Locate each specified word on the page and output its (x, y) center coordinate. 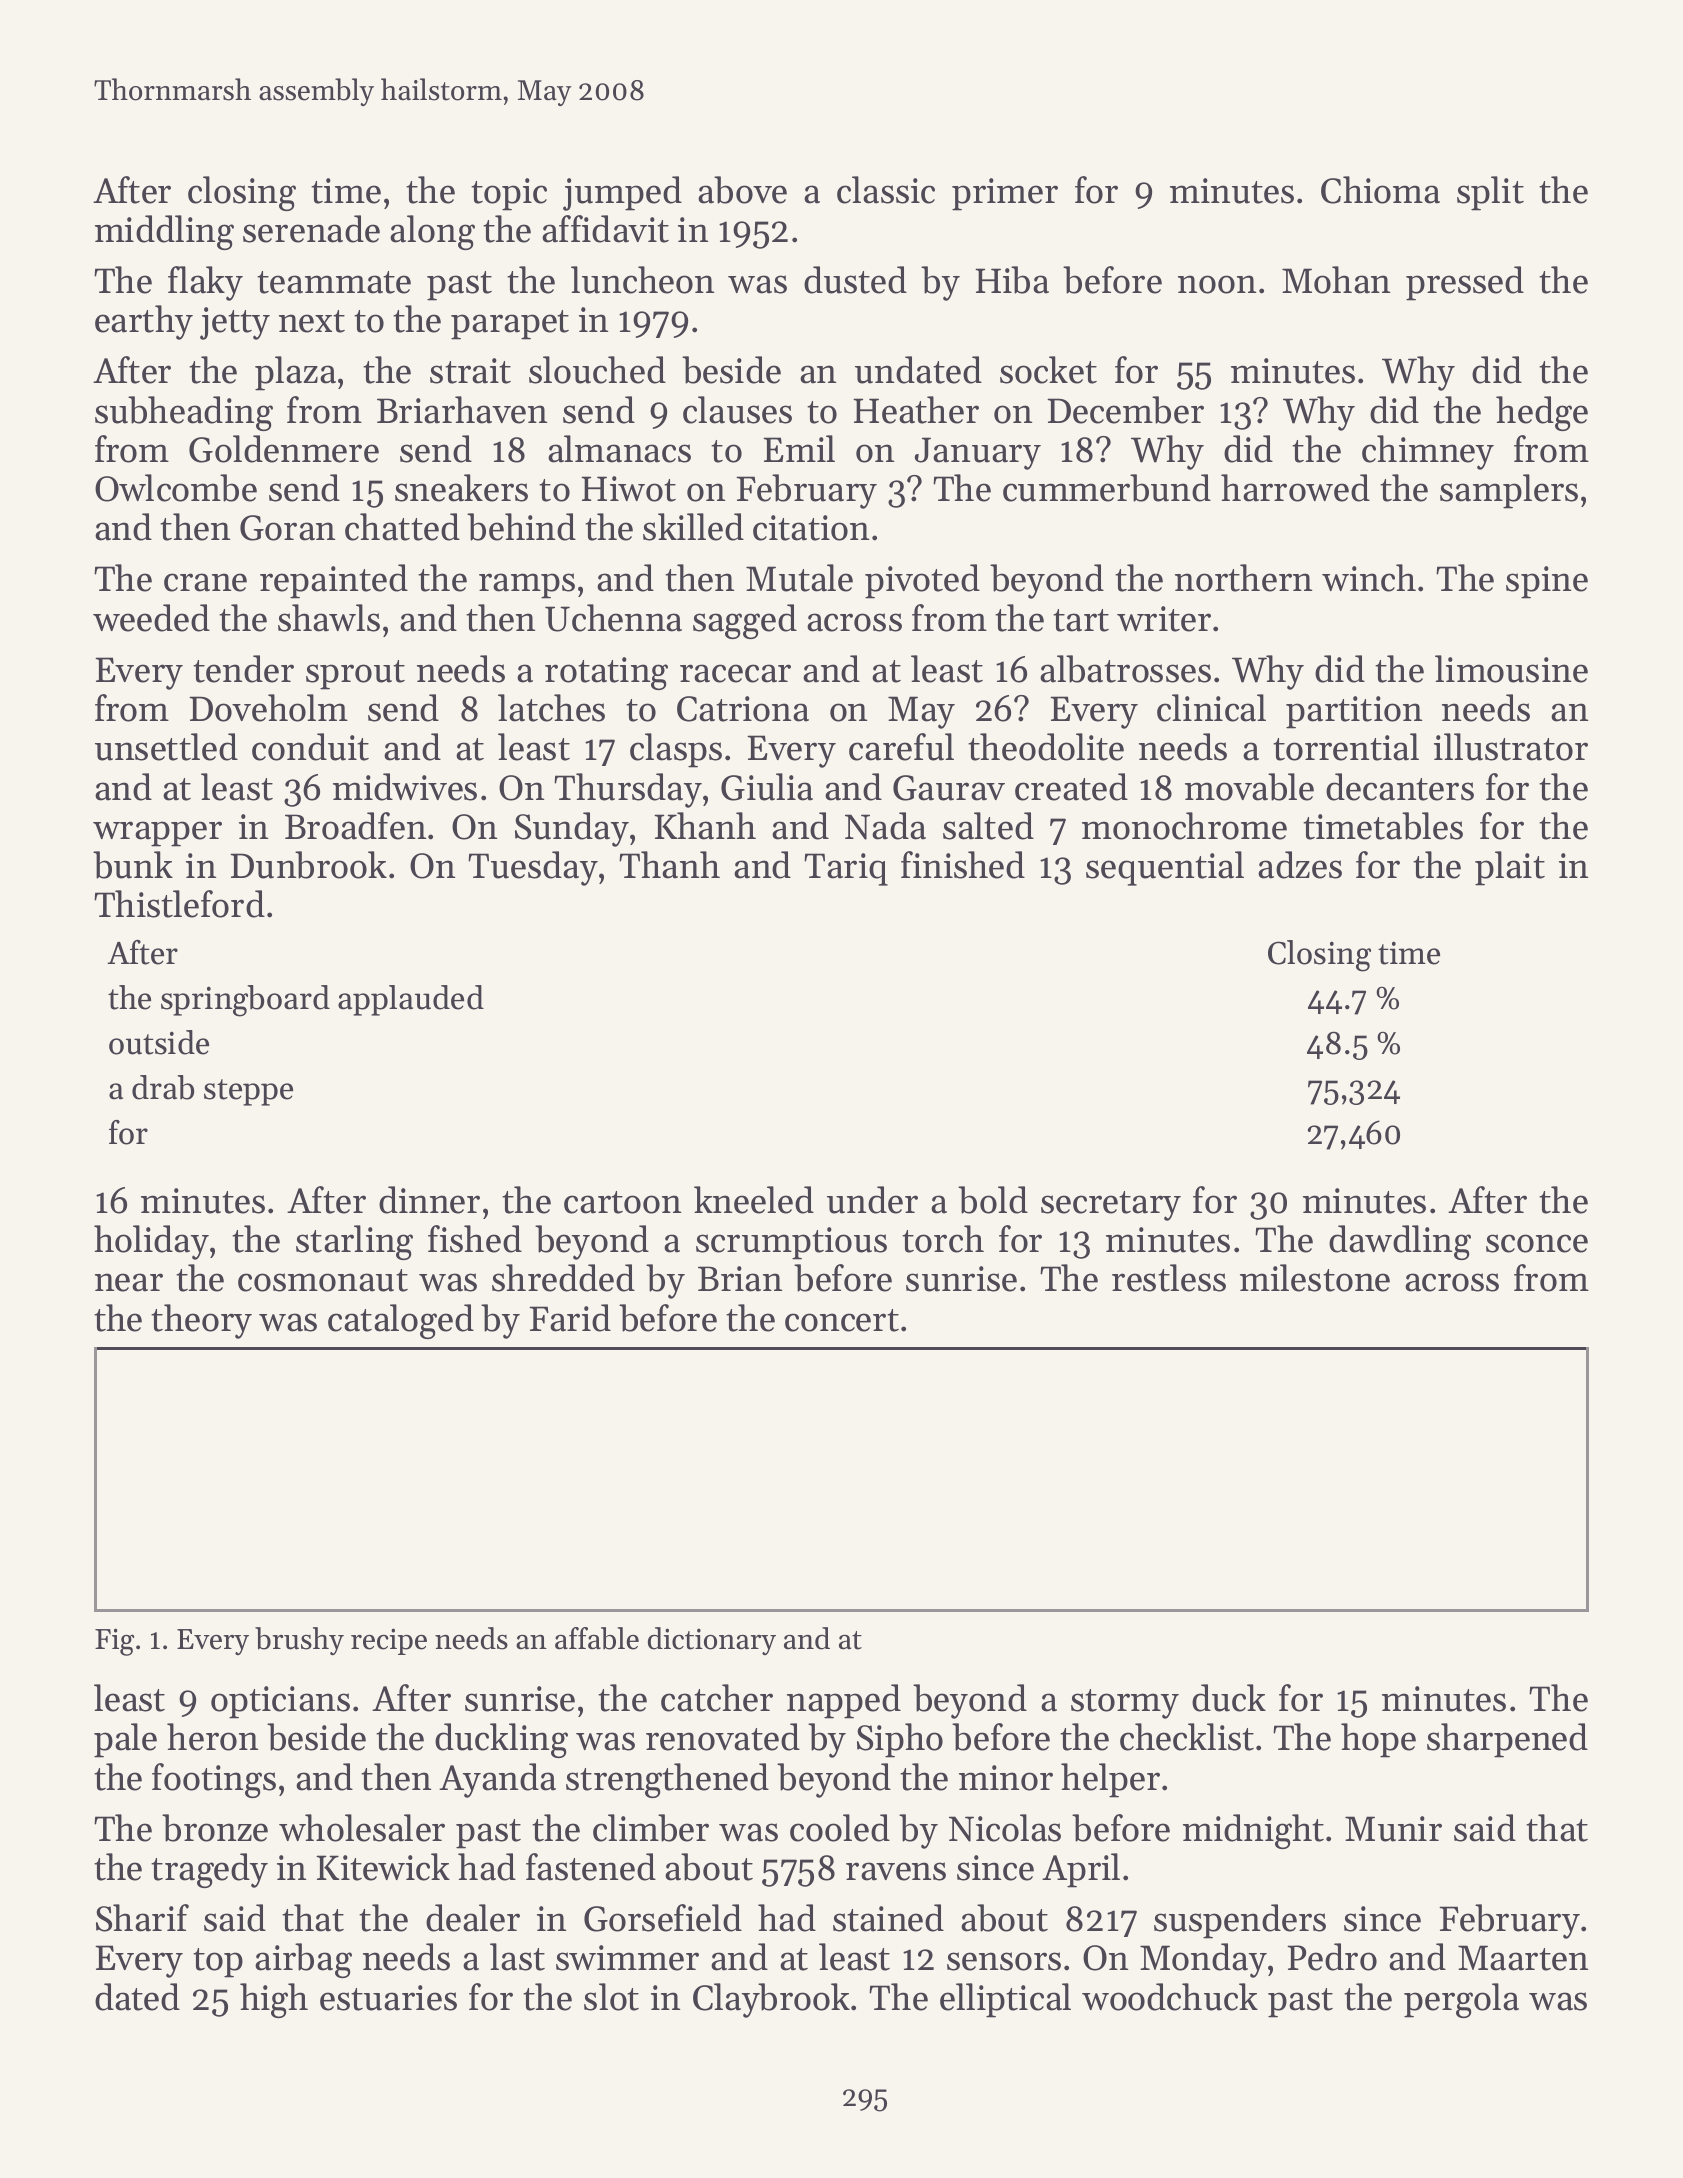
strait (470, 371)
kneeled (754, 1200)
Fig (114, 1642)
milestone (1315, 1278)
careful (901, 747)
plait (1510, 868)
